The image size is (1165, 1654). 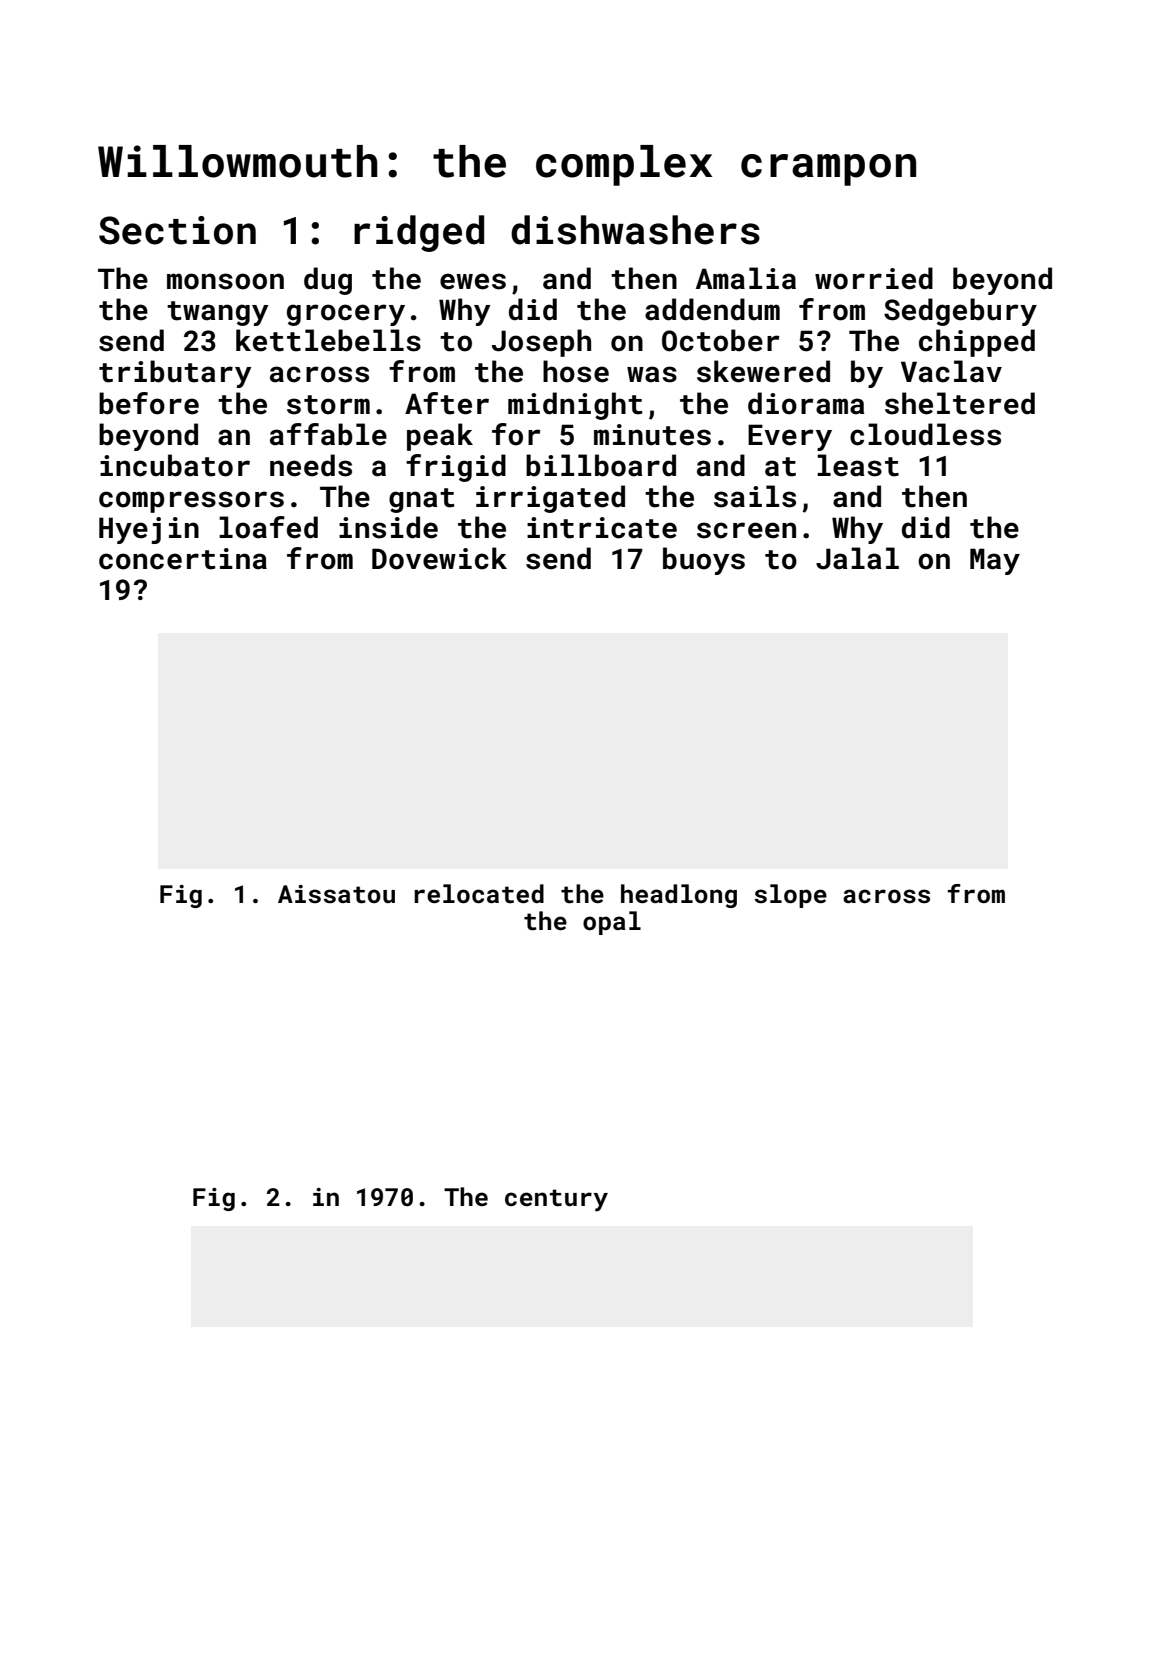 I want to click on opal, so click(x=612, y=923).
